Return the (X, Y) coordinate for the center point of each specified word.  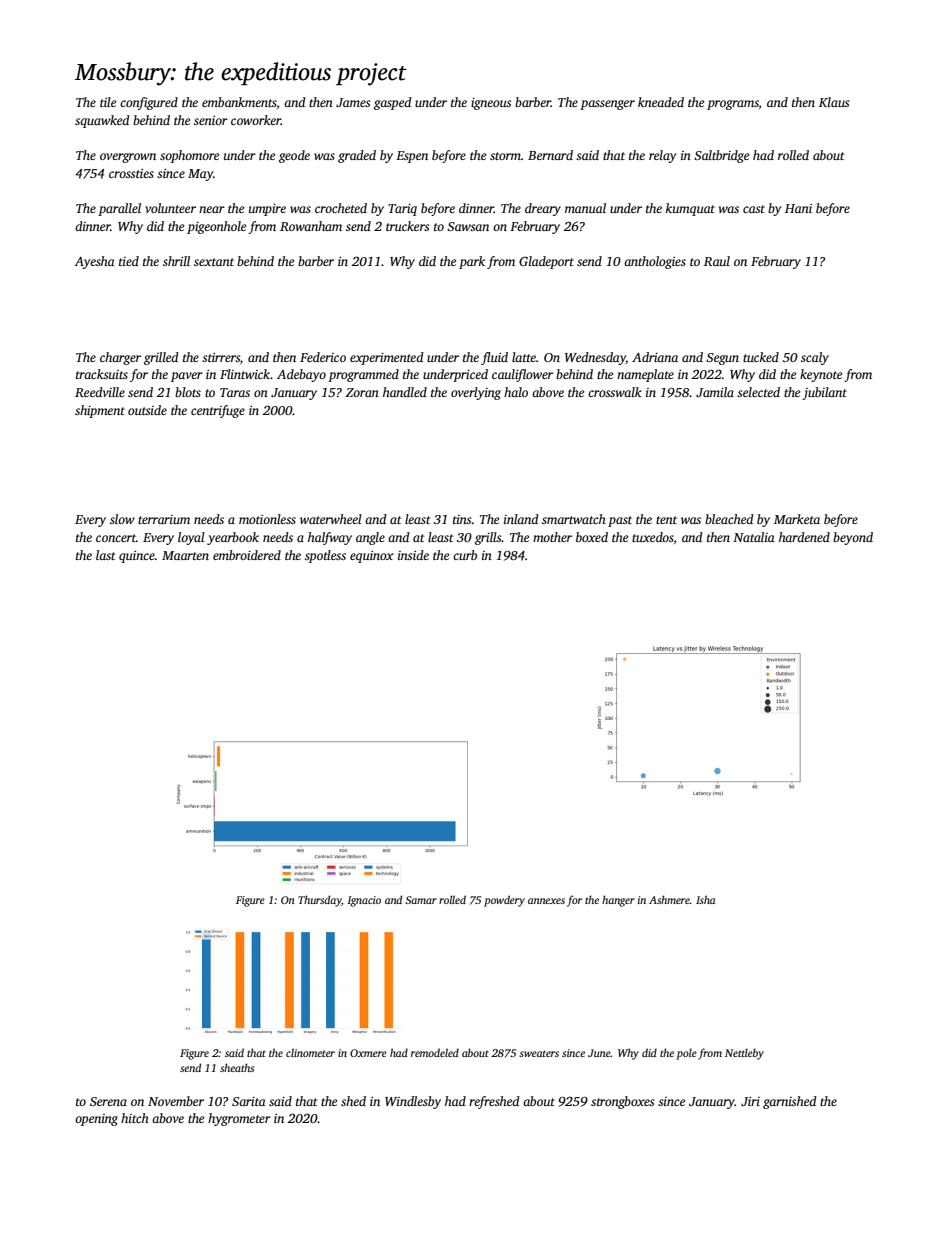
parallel (119, 209)
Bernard (550, 155)
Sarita (249, 1101)
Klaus (834, 102)
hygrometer (239, 1119)
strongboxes (622, 1102)
